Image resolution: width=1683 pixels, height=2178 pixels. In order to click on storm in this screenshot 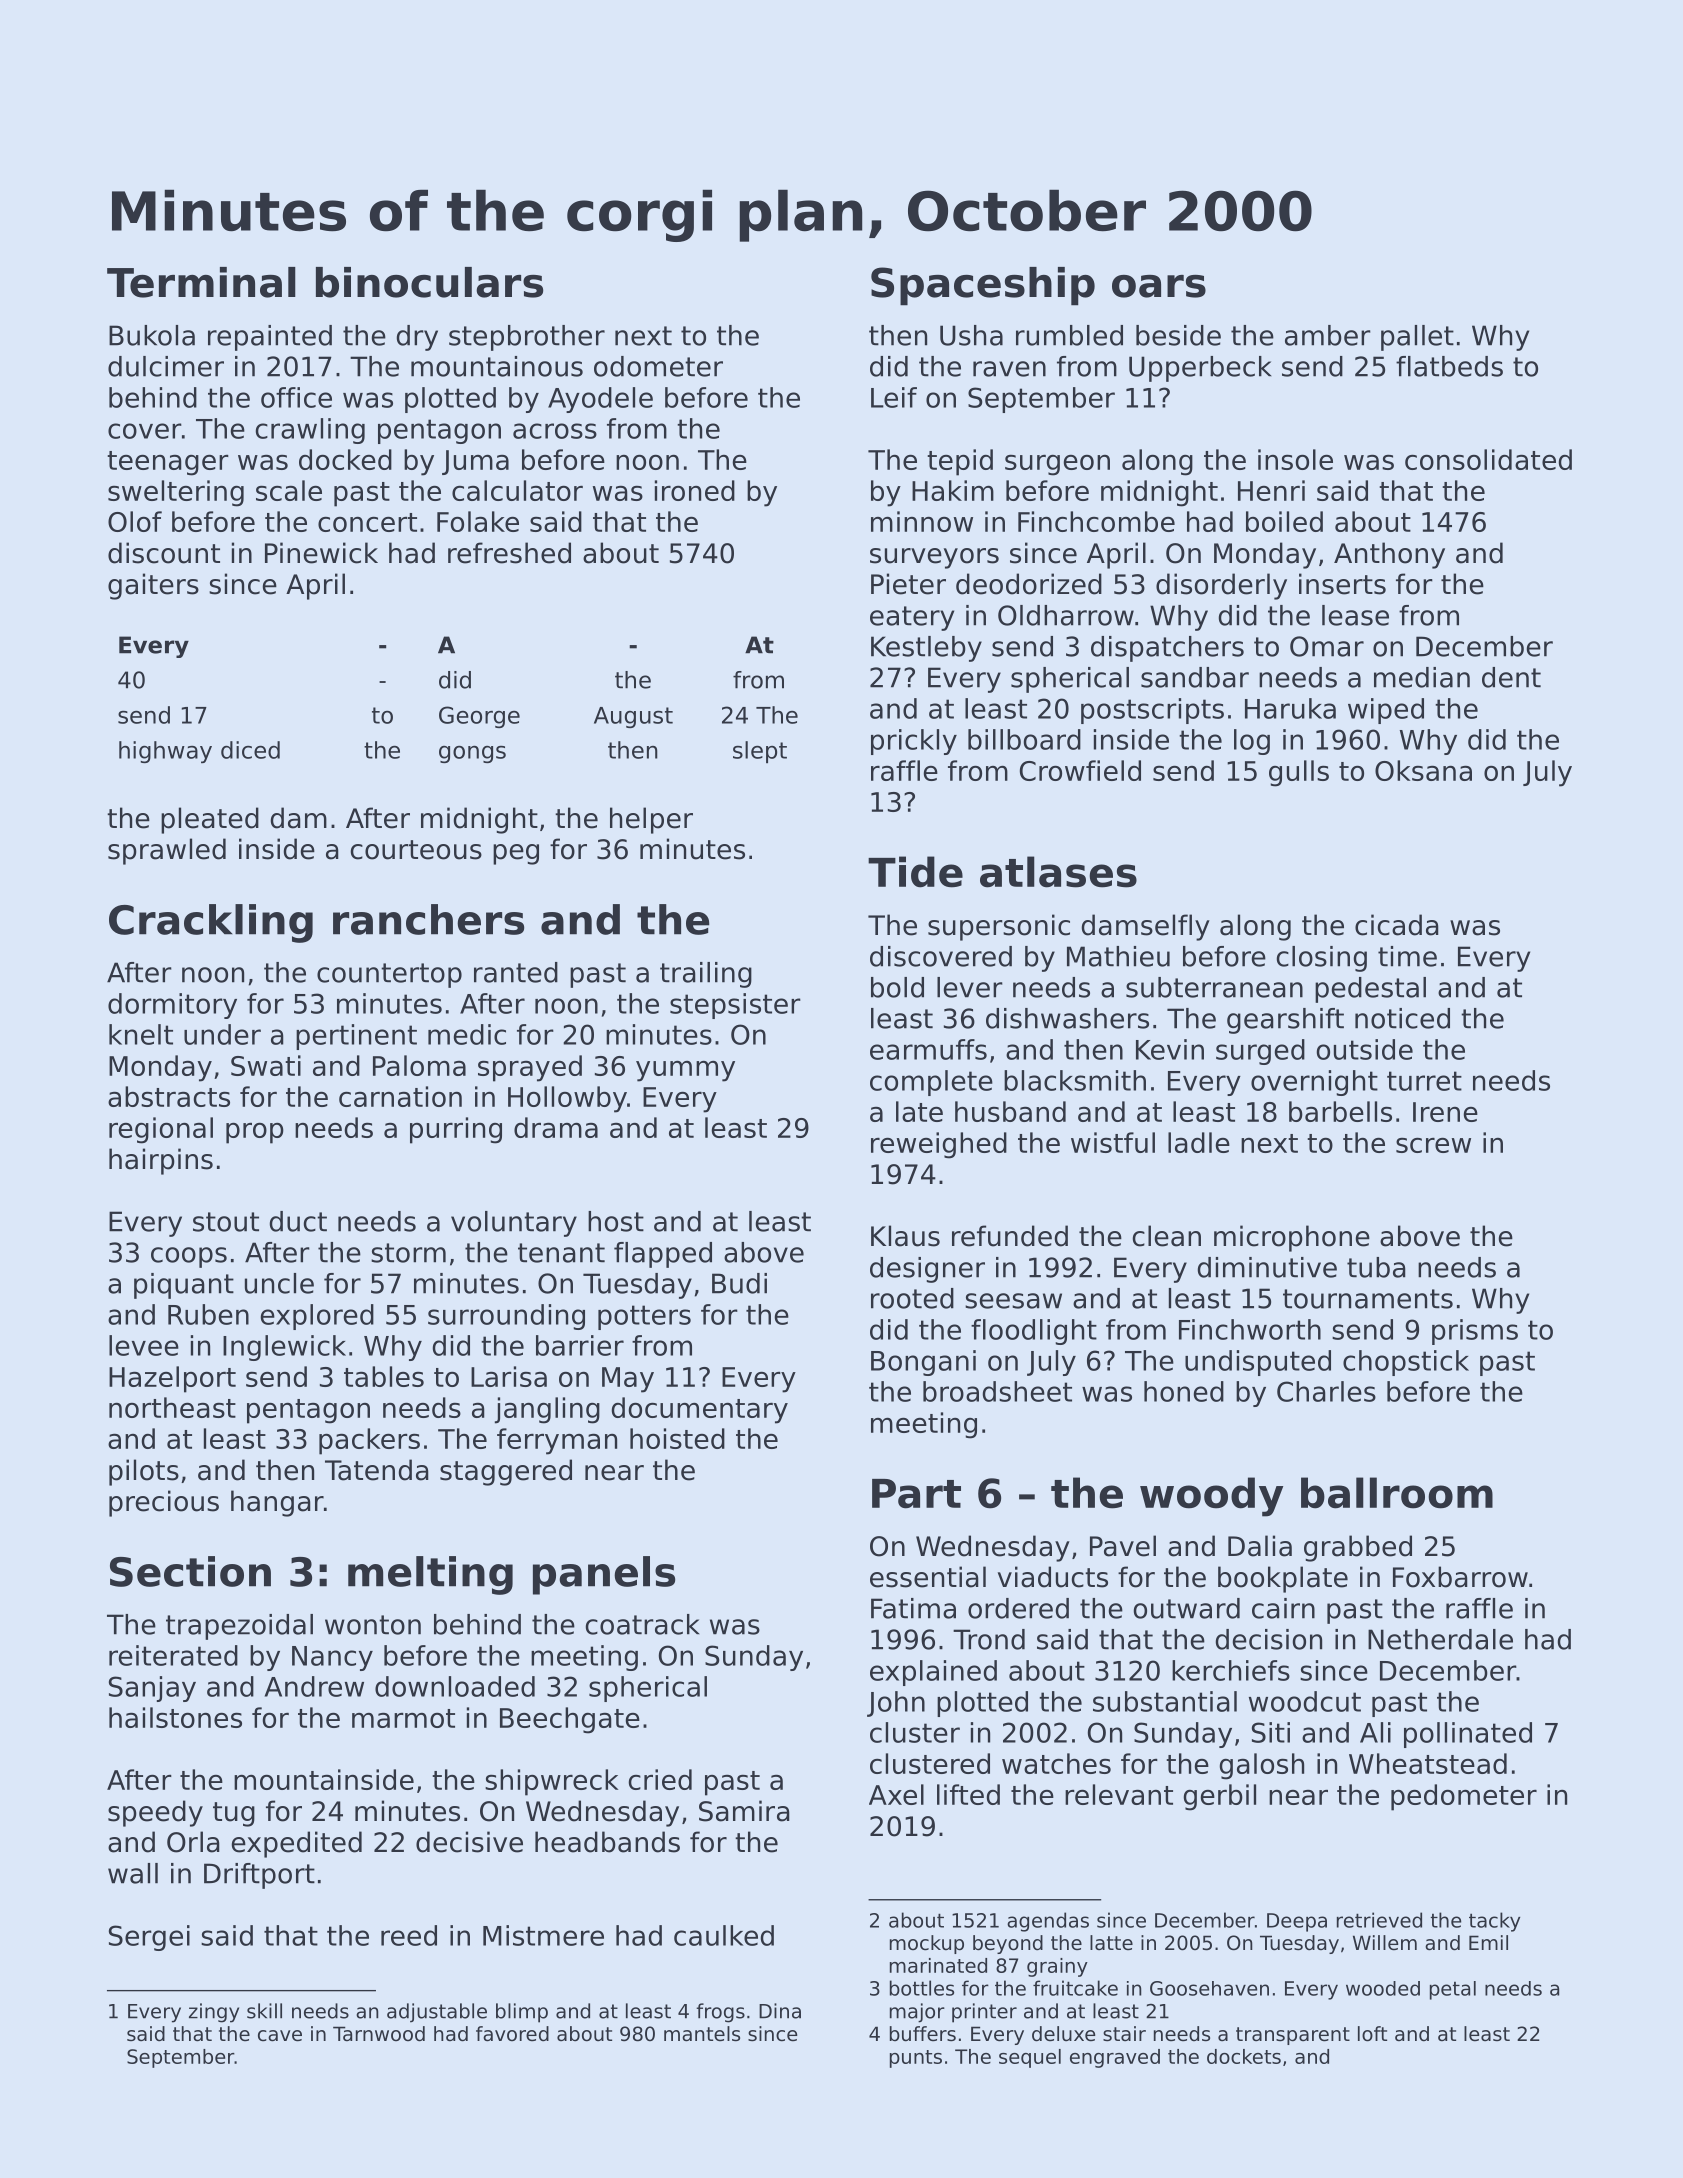, I will do `click(408, 1253)`.
